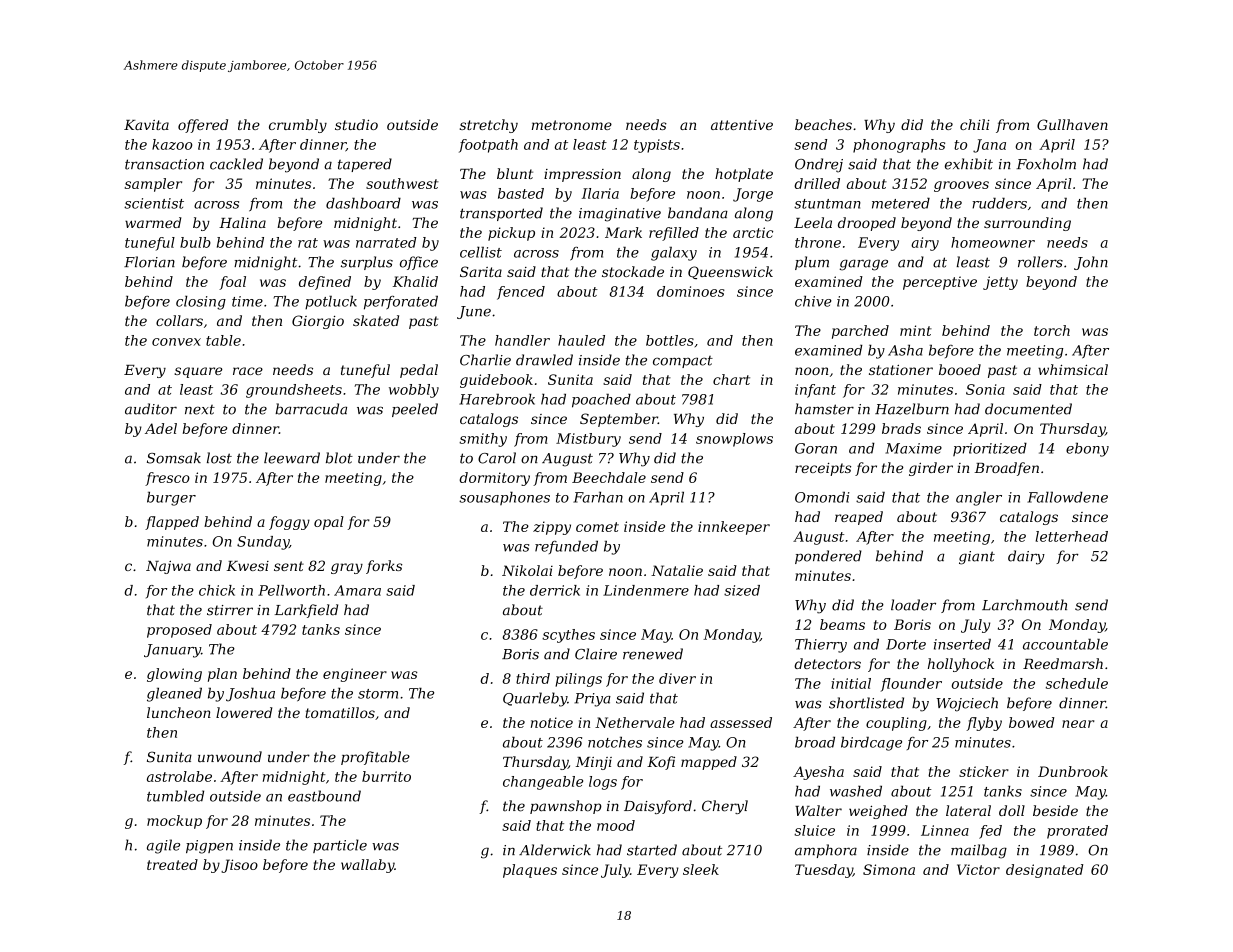 This screenshot has width=1233, height=952. What do you see at coordinates (146, 125) in the screenshot?
I see `Kavita` at bounding box center [146, 125].
